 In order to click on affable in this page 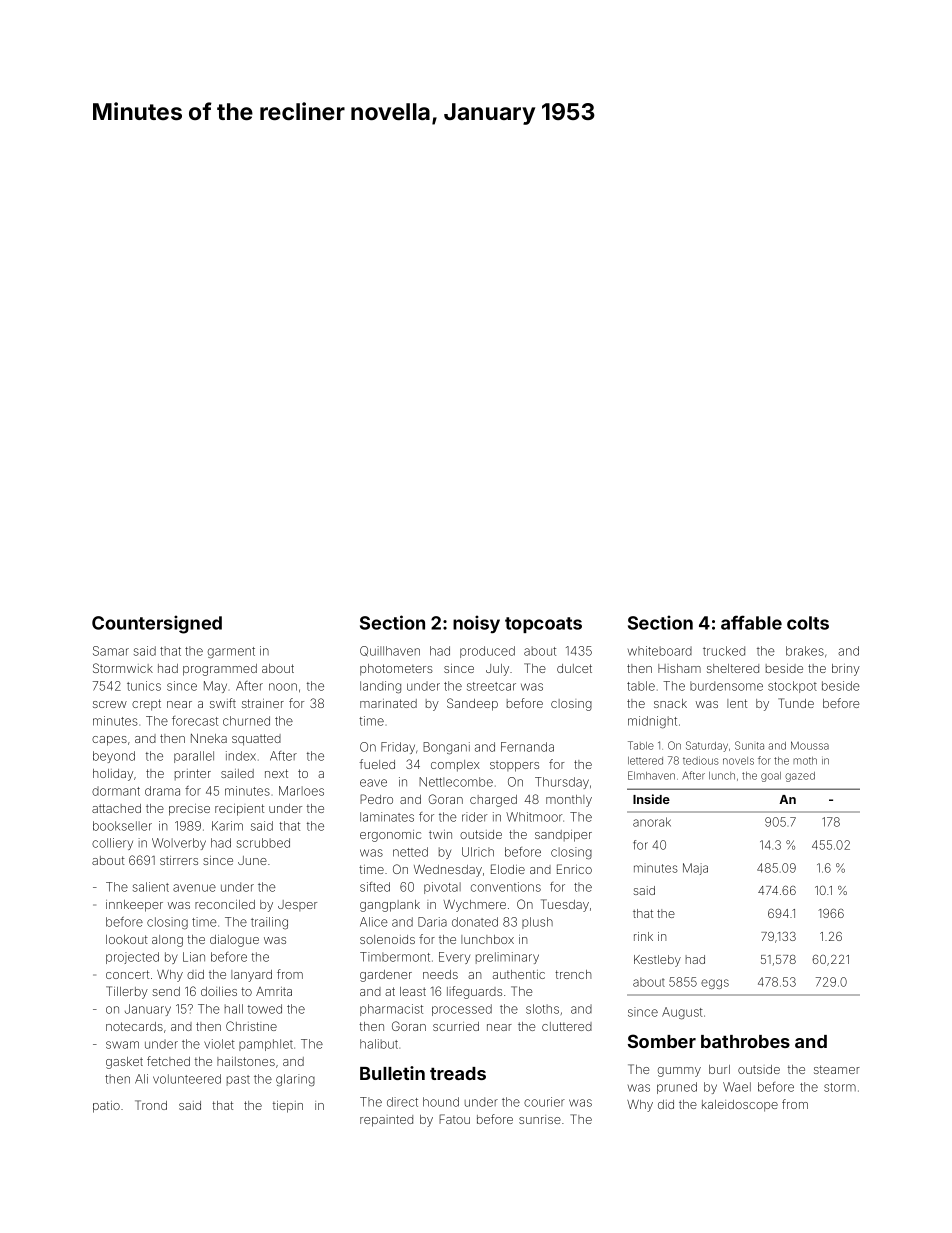, I will do `click(751, 622)`.
